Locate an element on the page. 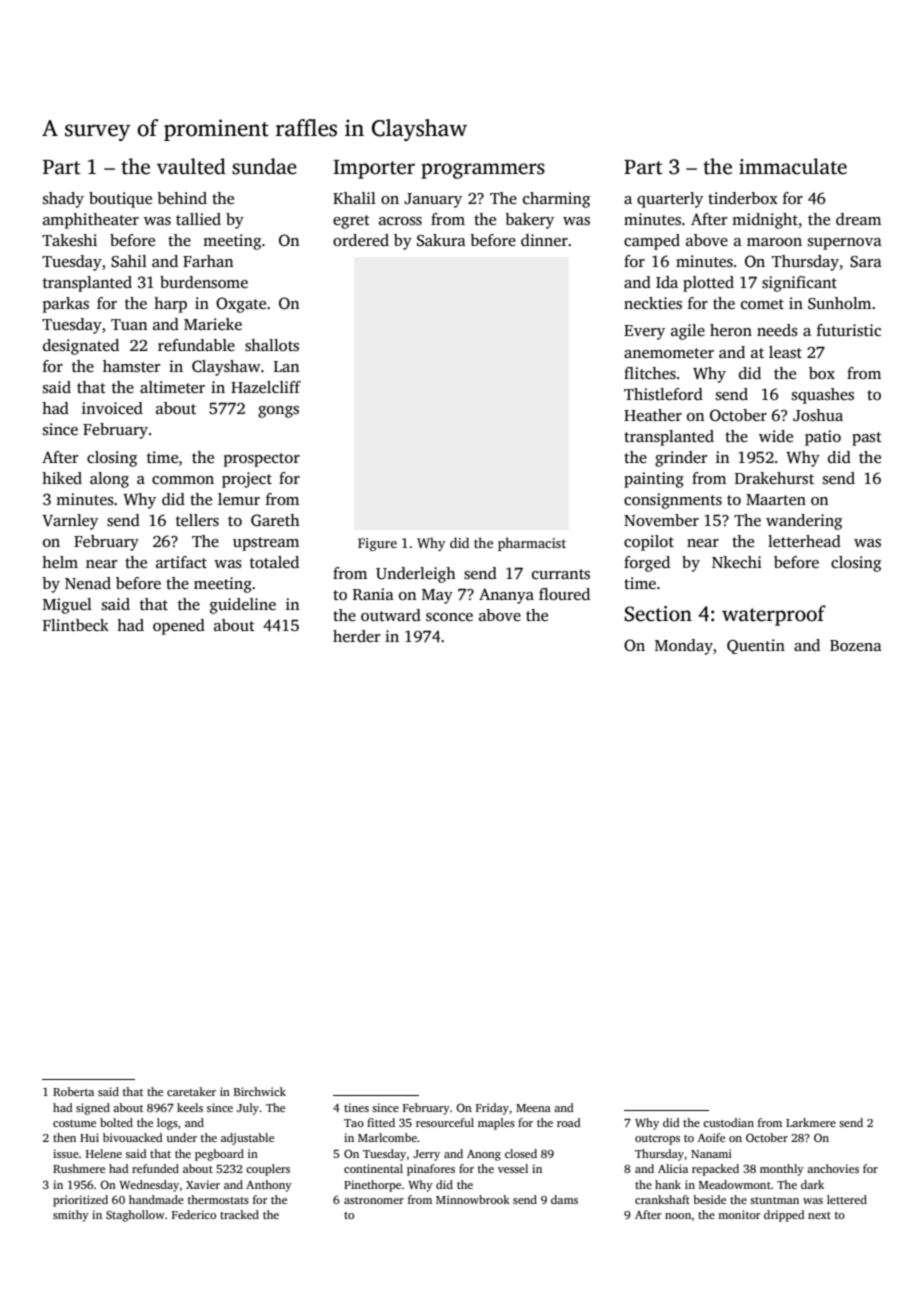  programmers is located at coordinates (483, 171).
